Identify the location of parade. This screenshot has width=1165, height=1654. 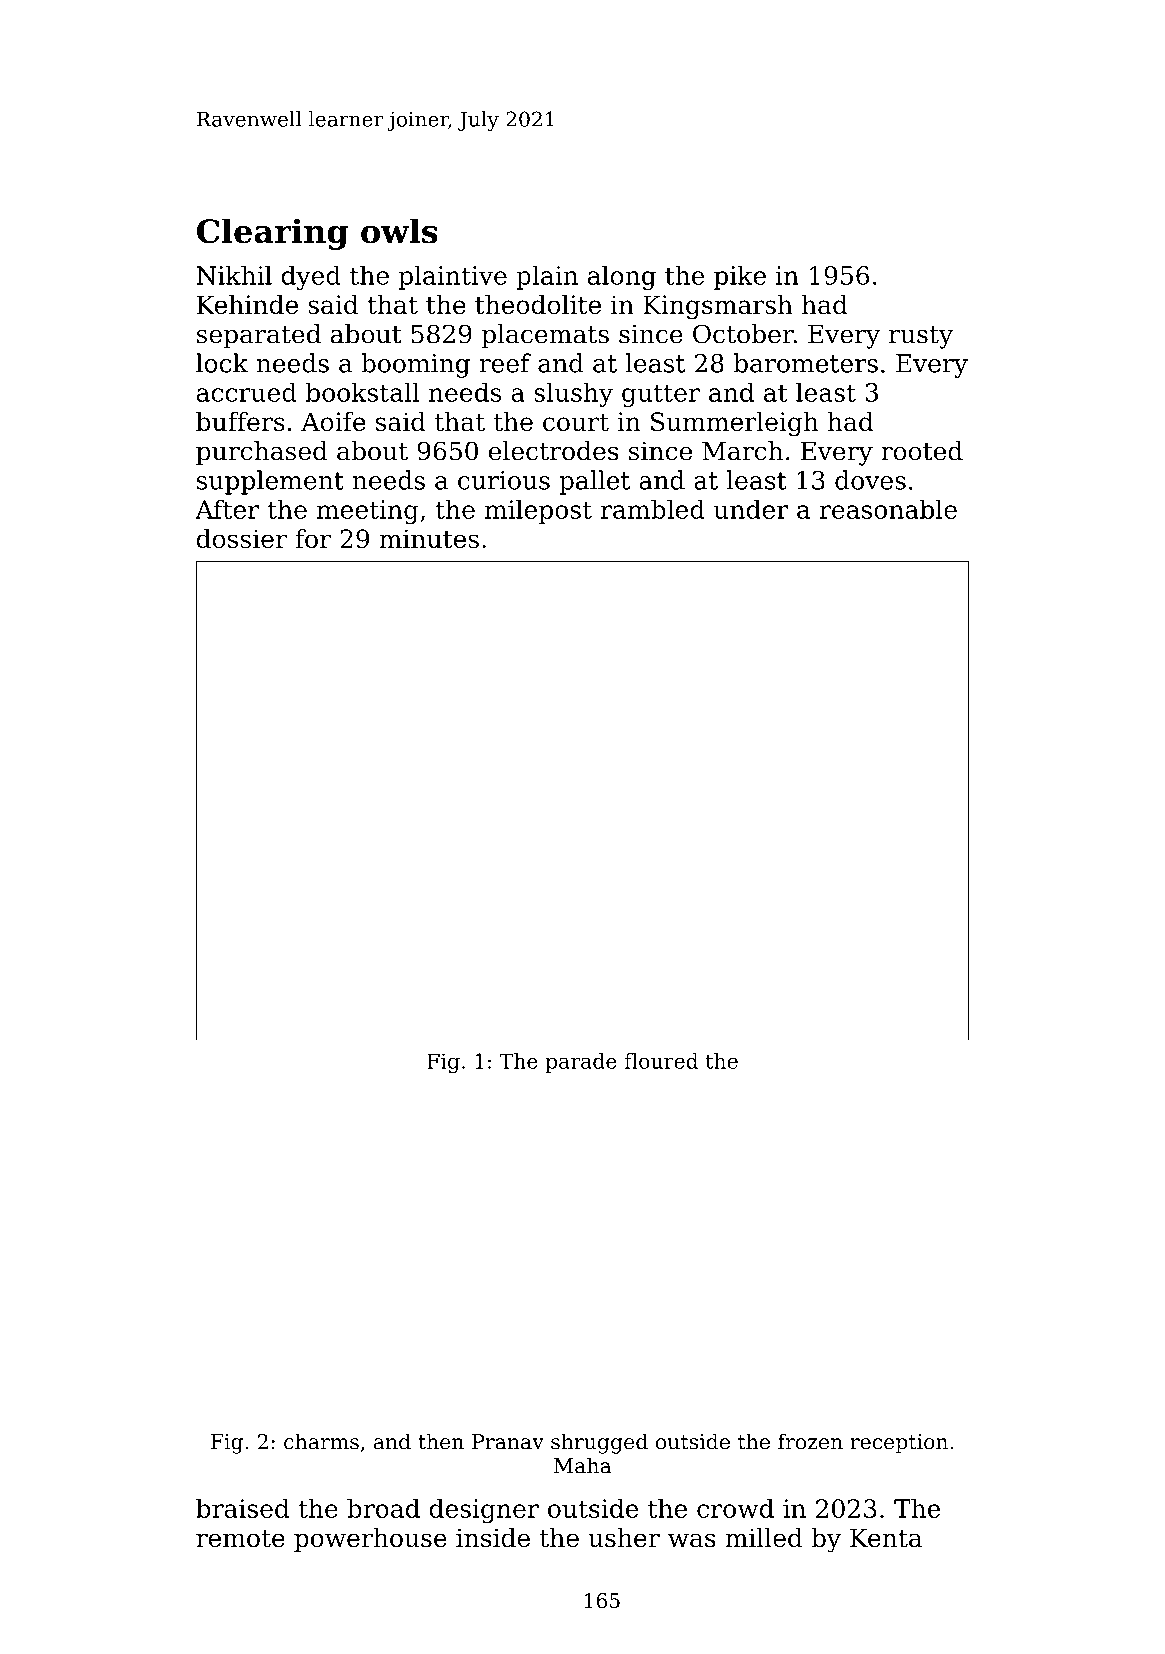
(581, 1063).
